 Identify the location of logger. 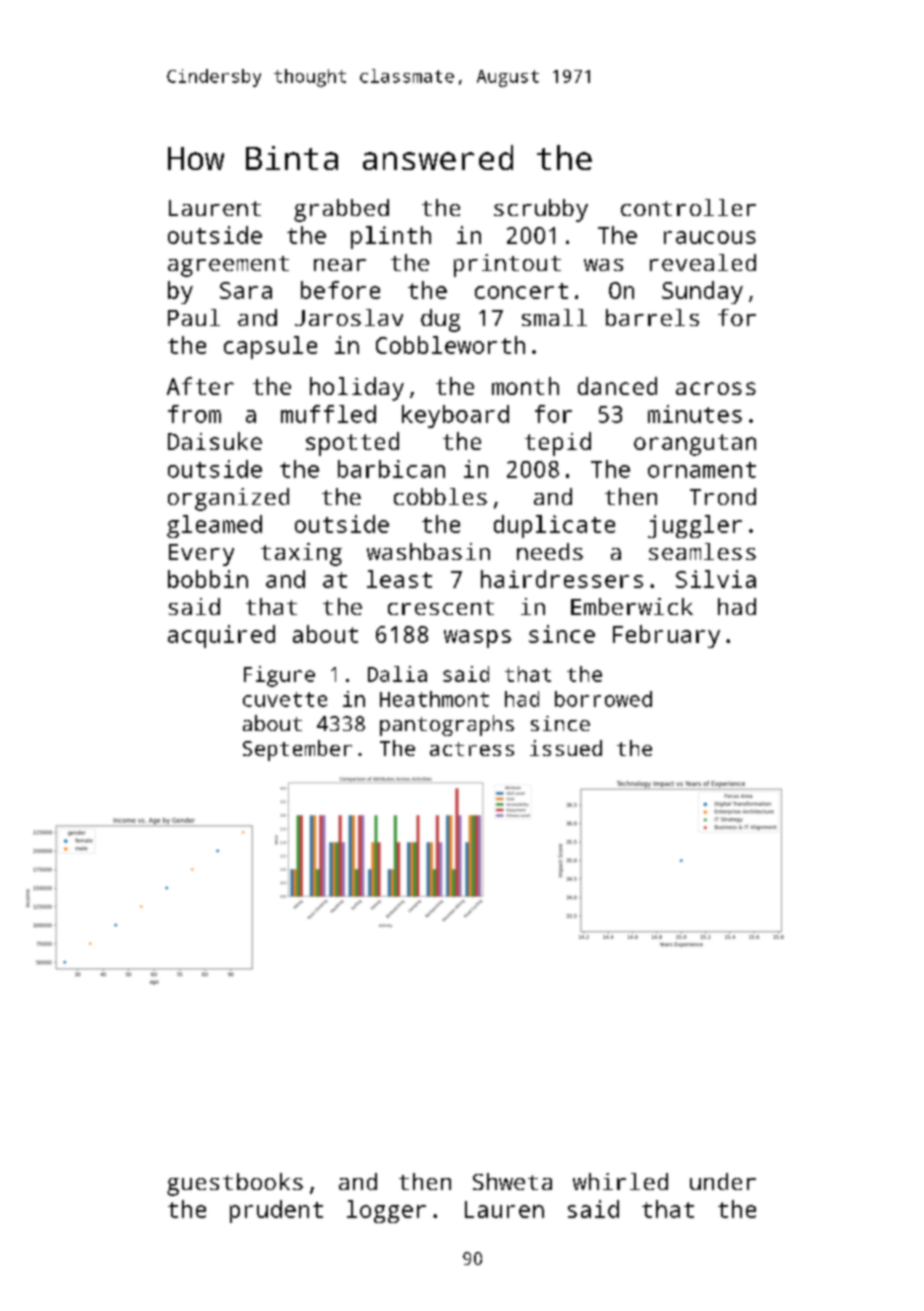
(386, 1211).
